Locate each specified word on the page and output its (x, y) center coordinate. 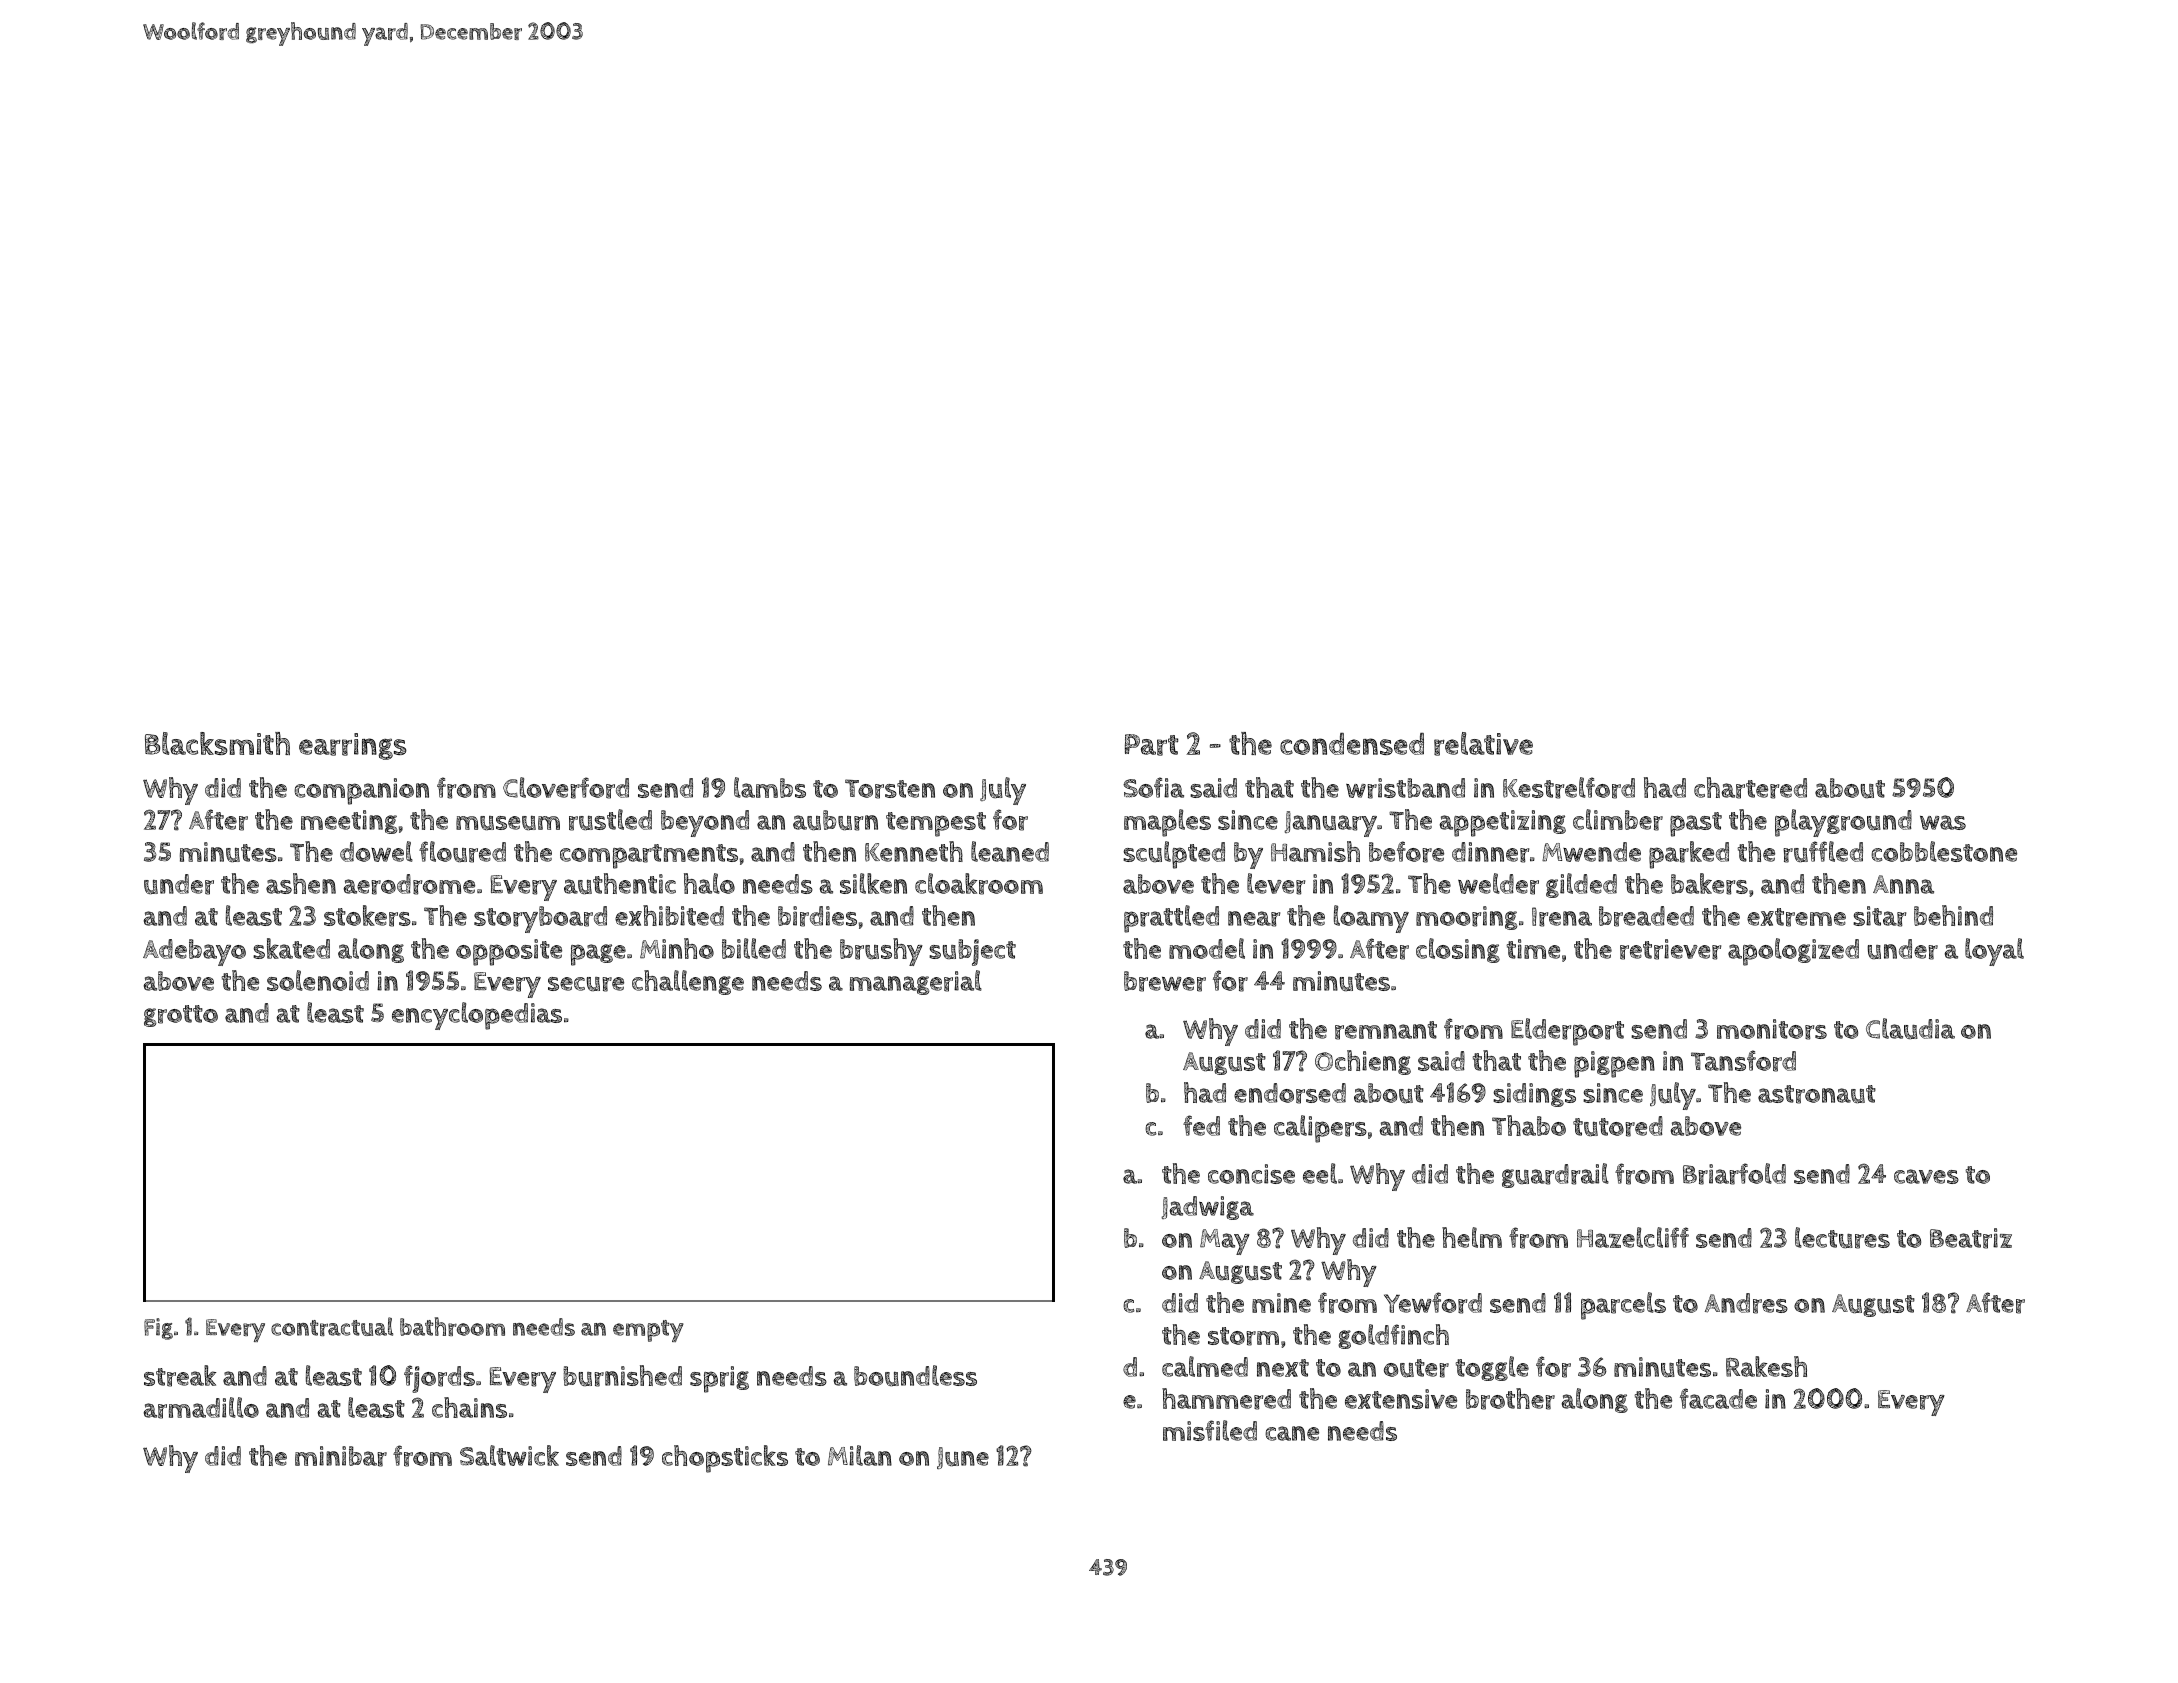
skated (291, 948)
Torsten (890, 789)
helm (1472, 1237)
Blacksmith (217, 743)
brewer (1165, 981)
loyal (1994, 952)
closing (1458, 950)
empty (648, 1331)
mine (1281, 1303)
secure (586, 984)
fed (1201, 1125)
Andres (1746, 1303)
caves (1926, 1176)
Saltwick (509, 1455)
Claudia (1910, 1029)
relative (1483, 744)
